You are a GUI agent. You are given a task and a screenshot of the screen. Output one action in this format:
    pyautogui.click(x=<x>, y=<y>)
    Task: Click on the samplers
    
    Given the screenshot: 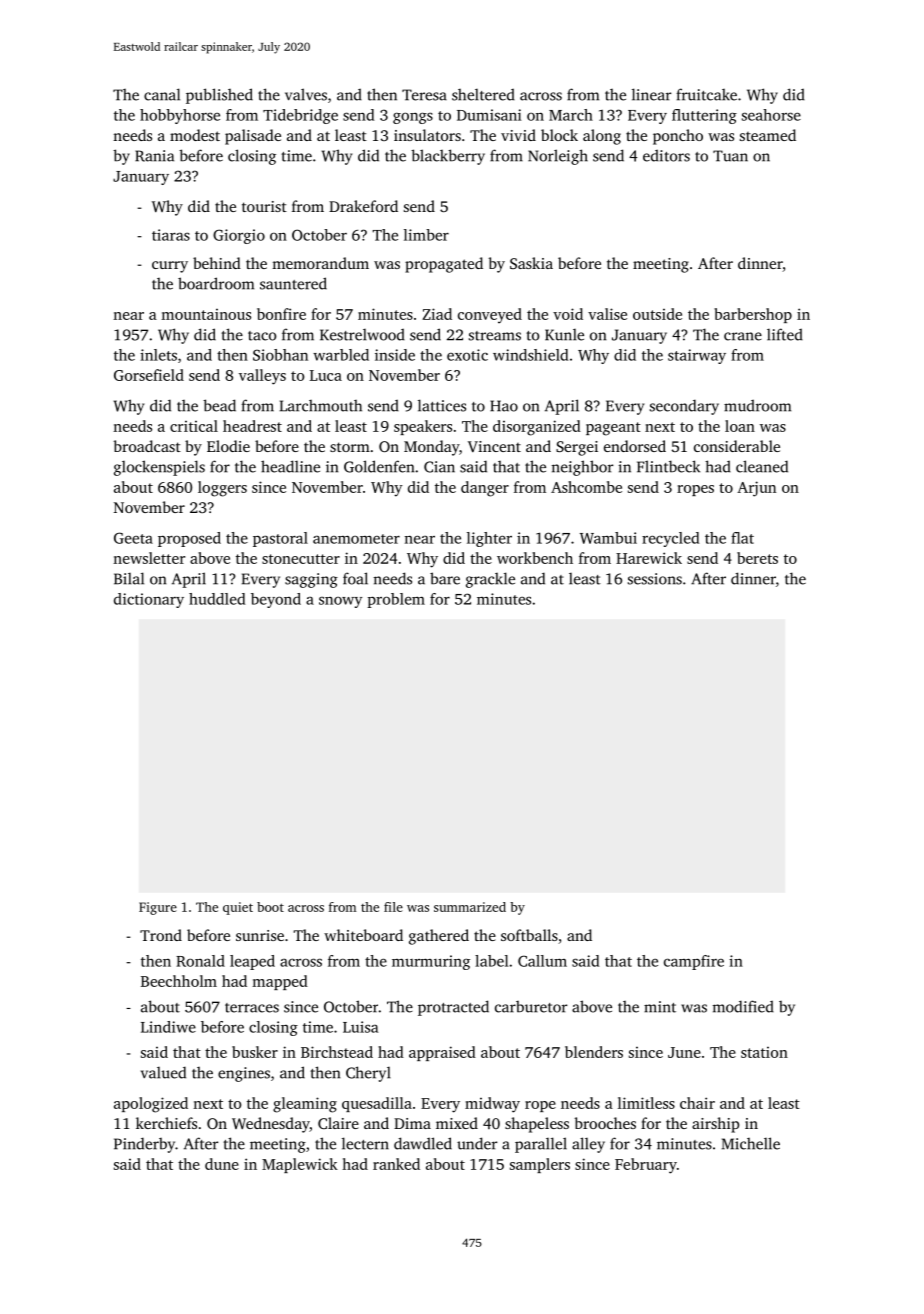 What is the action you would take?
    pyautogui.click(x=540, y=1165)
